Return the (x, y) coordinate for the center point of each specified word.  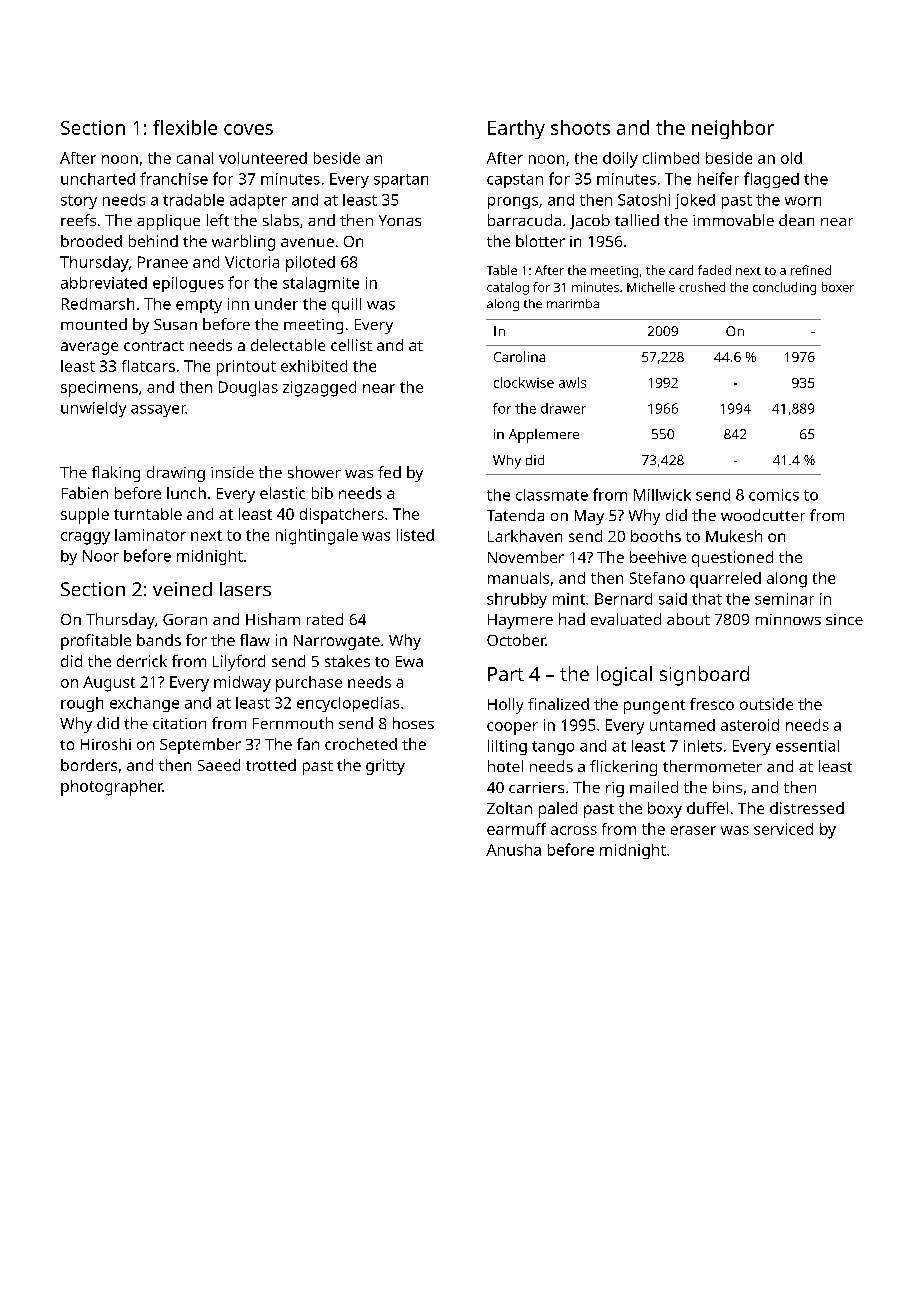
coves (248, 129)
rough (82, 704)
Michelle (651, 287)
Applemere (544, 436)
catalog (508, 288)
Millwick (662, 495)
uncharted (98, 179)
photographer (112, 788)
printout (246, 368)
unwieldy (93, 409)
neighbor (733, 129)
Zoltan (509, 808)
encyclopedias (348, 704)
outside (766, 704)
